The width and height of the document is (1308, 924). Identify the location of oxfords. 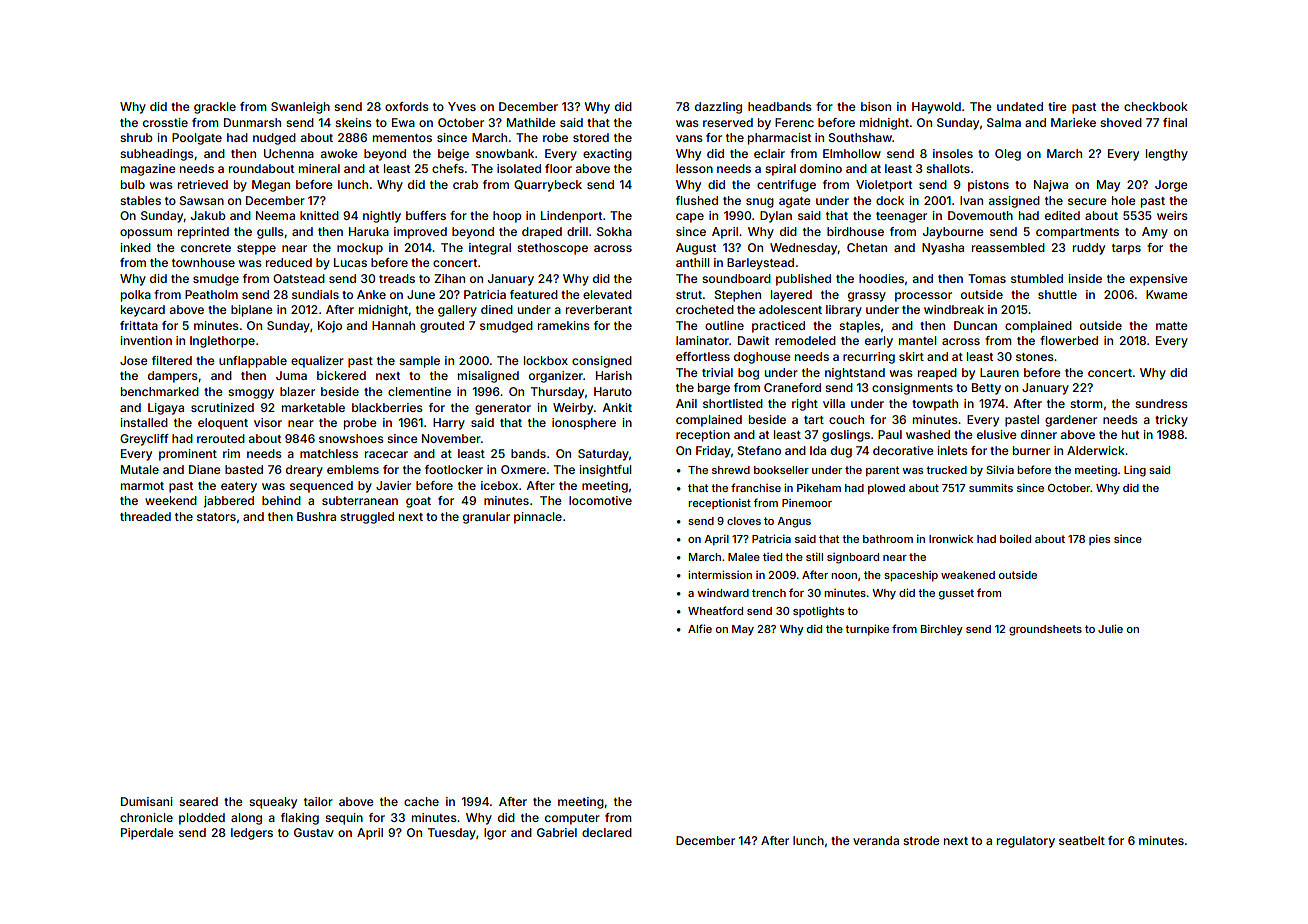
(407, 106).
